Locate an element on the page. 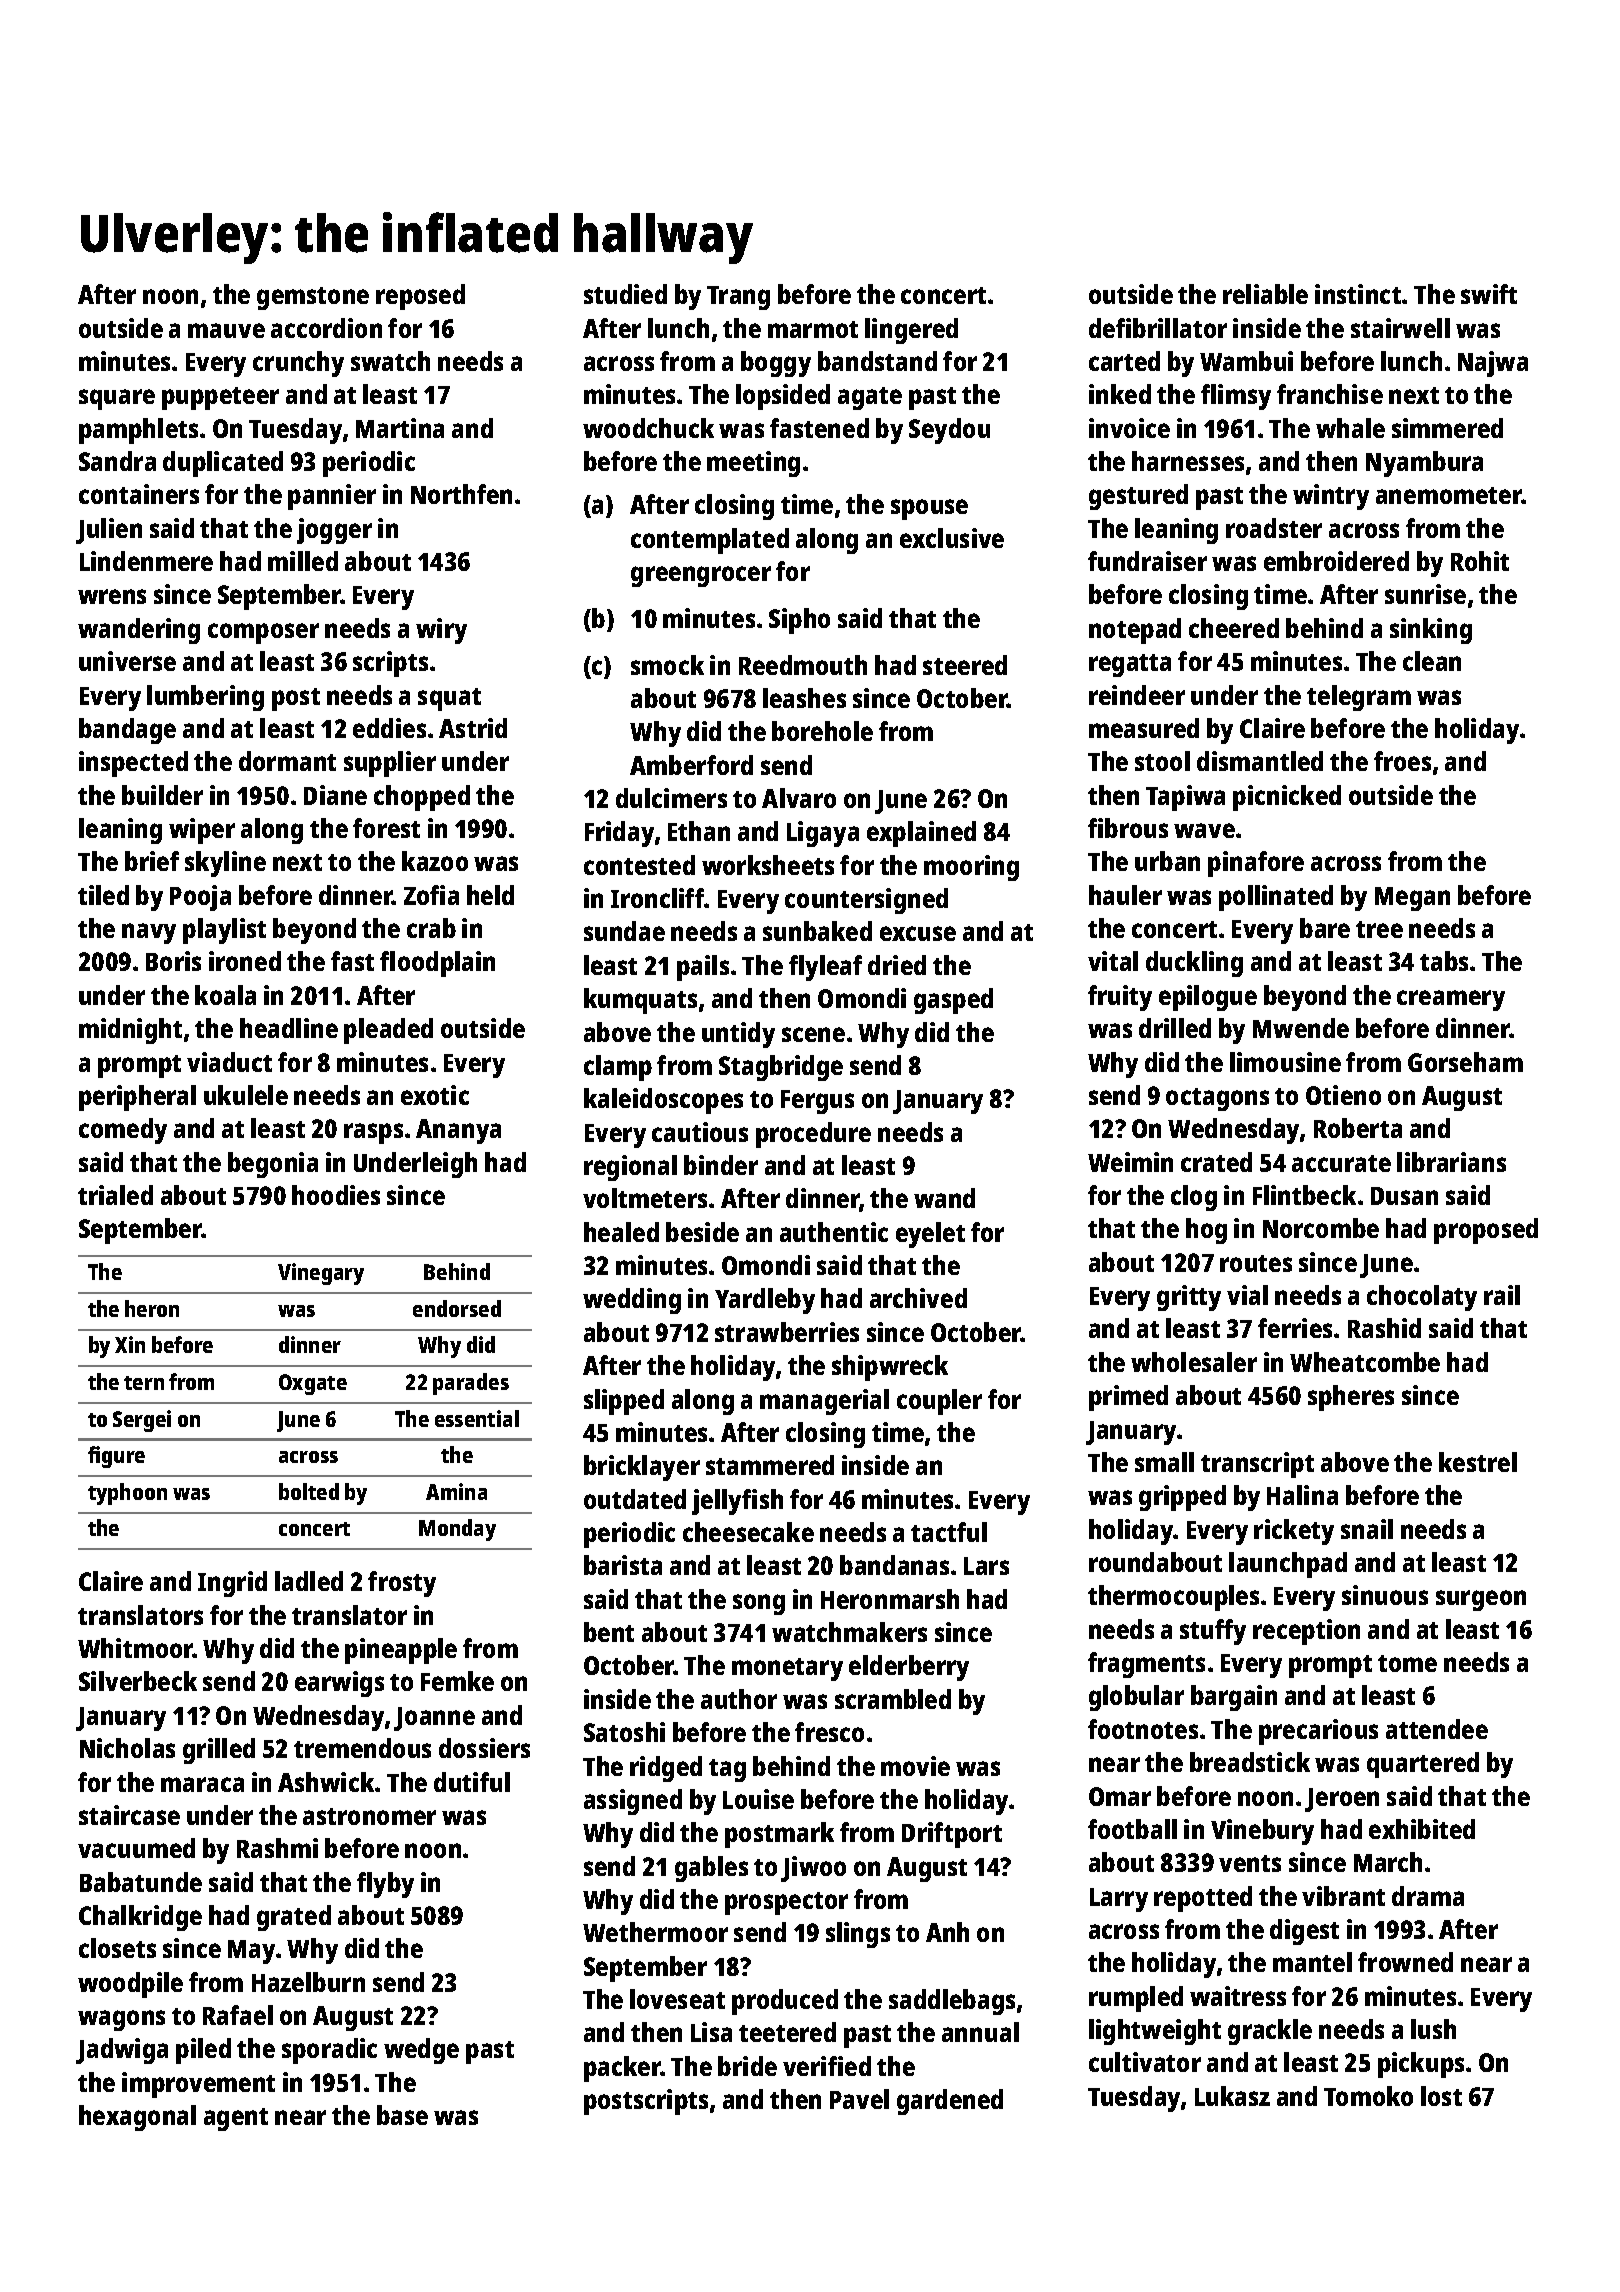  forest is located at coordinates (386, 828).
